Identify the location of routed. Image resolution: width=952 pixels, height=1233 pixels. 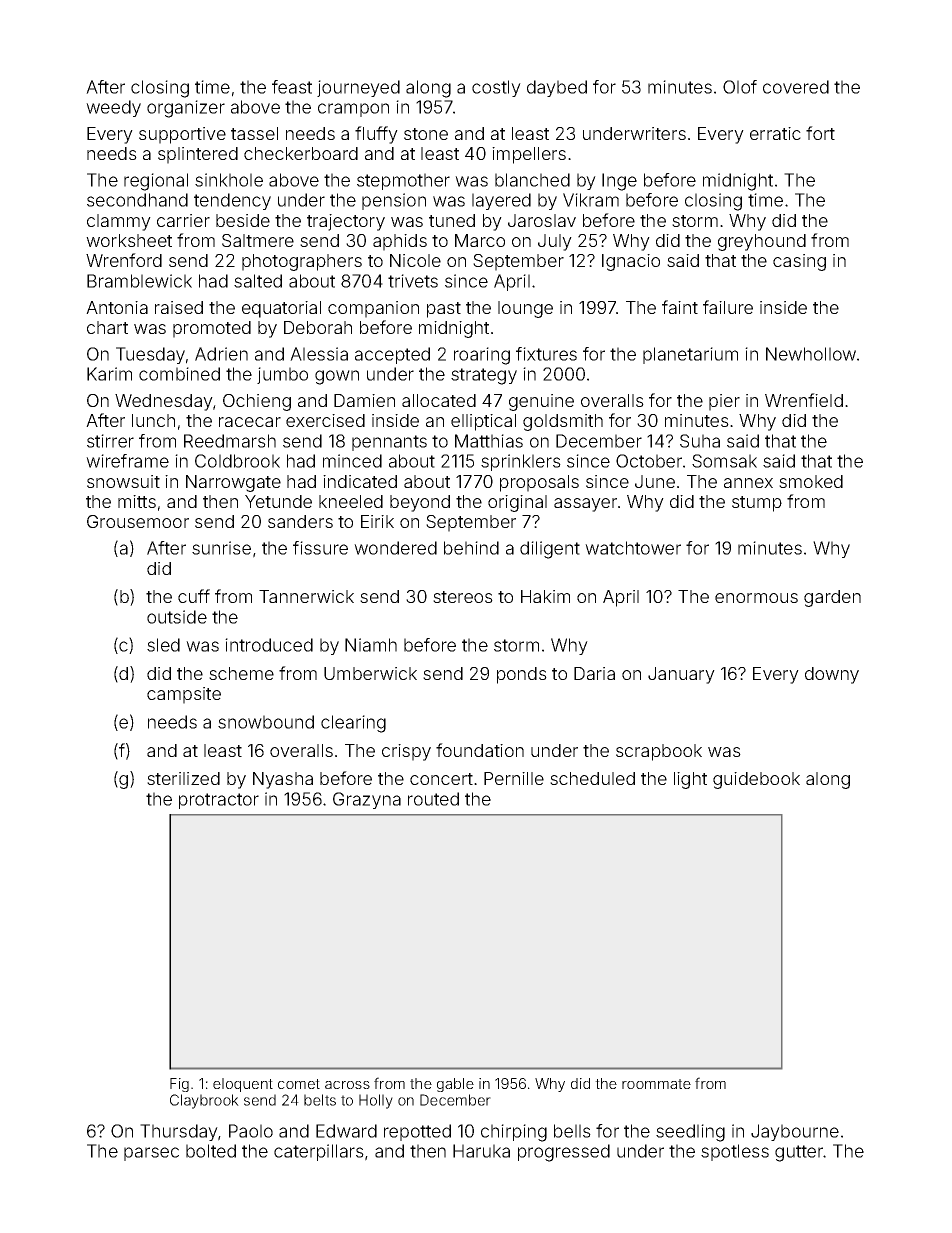
(433, 799).
